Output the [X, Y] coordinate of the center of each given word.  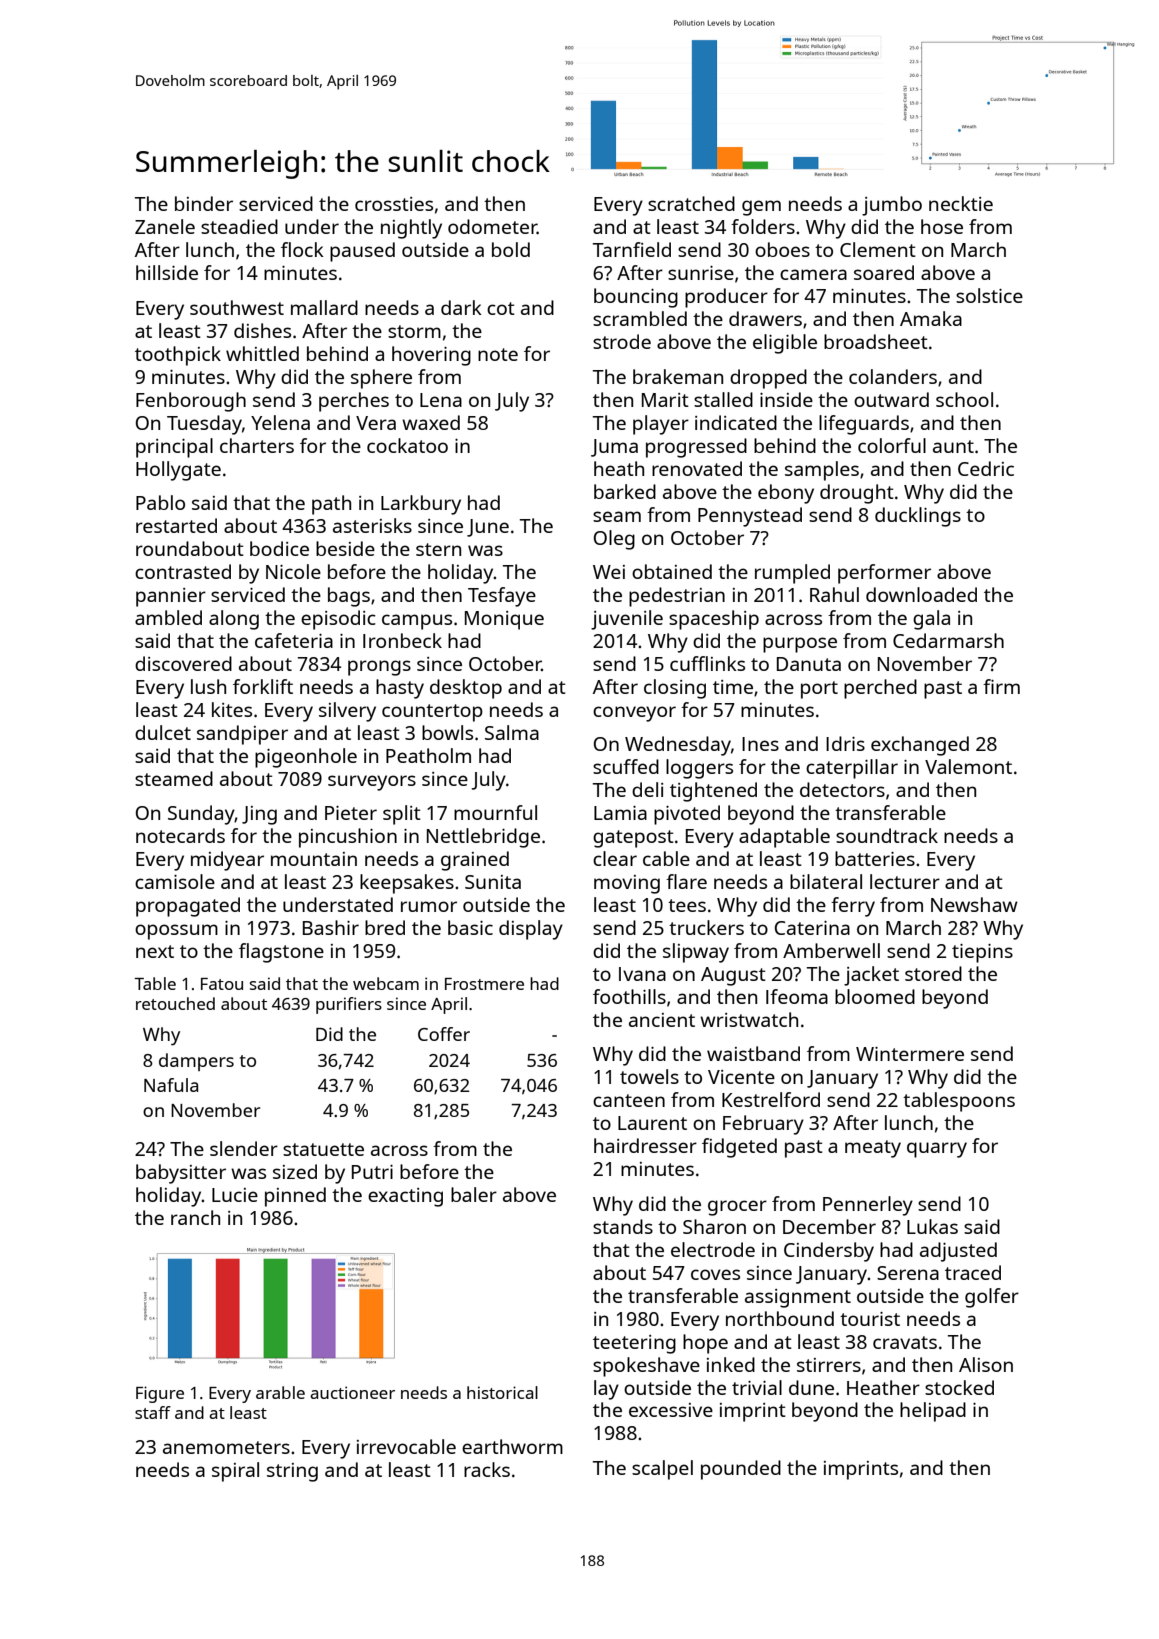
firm [1001, 686]
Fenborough [191, 402]
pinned [295, 1197]
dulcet [163, 732]
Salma [512, 732]
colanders [893, 376]
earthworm [512, 1446]
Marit [665, 400]
